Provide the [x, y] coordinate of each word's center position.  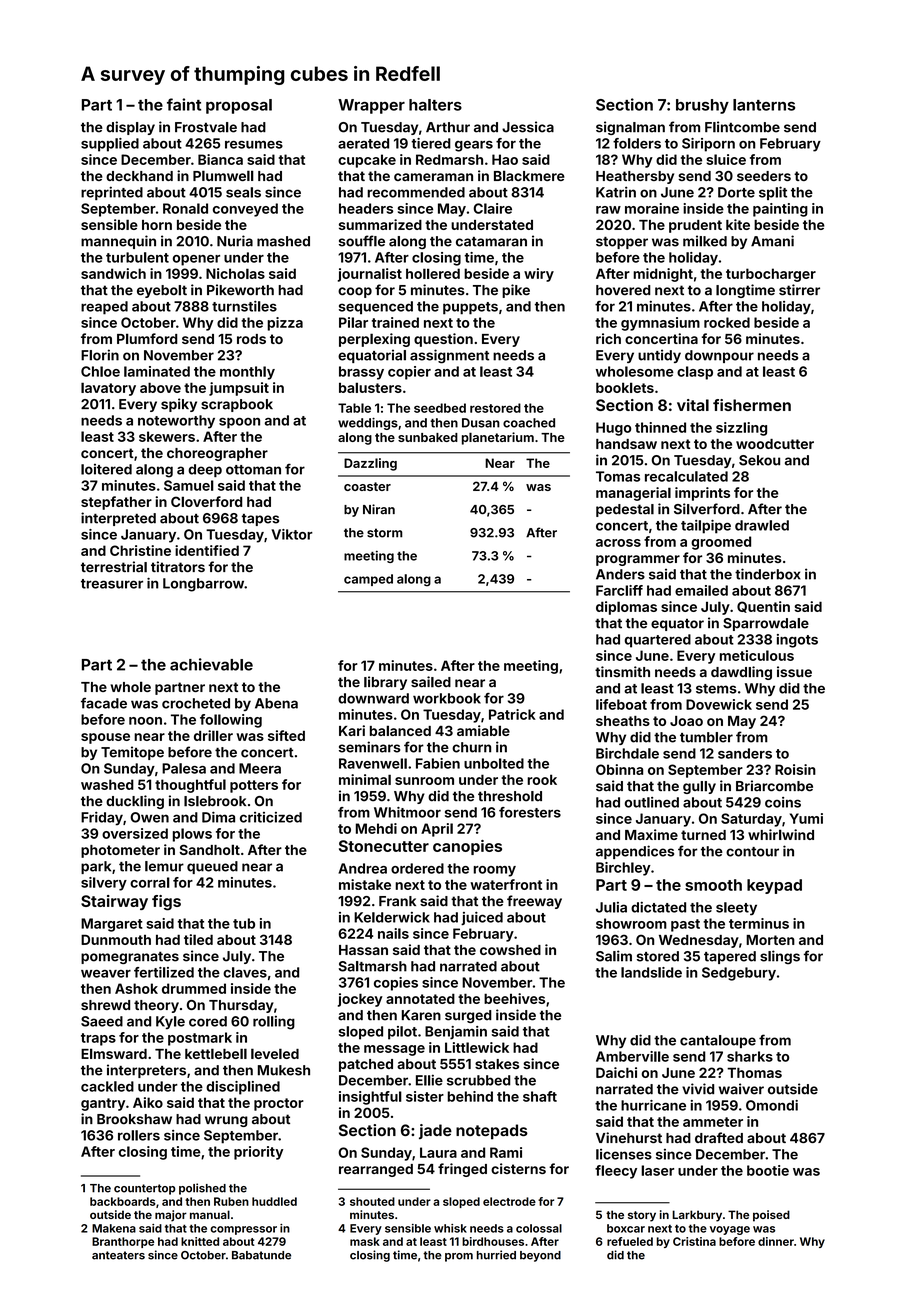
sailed [431, 682]
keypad [774, 886]
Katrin [616, 192]
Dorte [736, 192]
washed [107, 784]
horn [157, 225]
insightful [370, 1098]
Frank [397, 901]
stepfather [116, 503]
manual [210, 1214]
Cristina [694, 1241]
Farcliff [619, 590]
